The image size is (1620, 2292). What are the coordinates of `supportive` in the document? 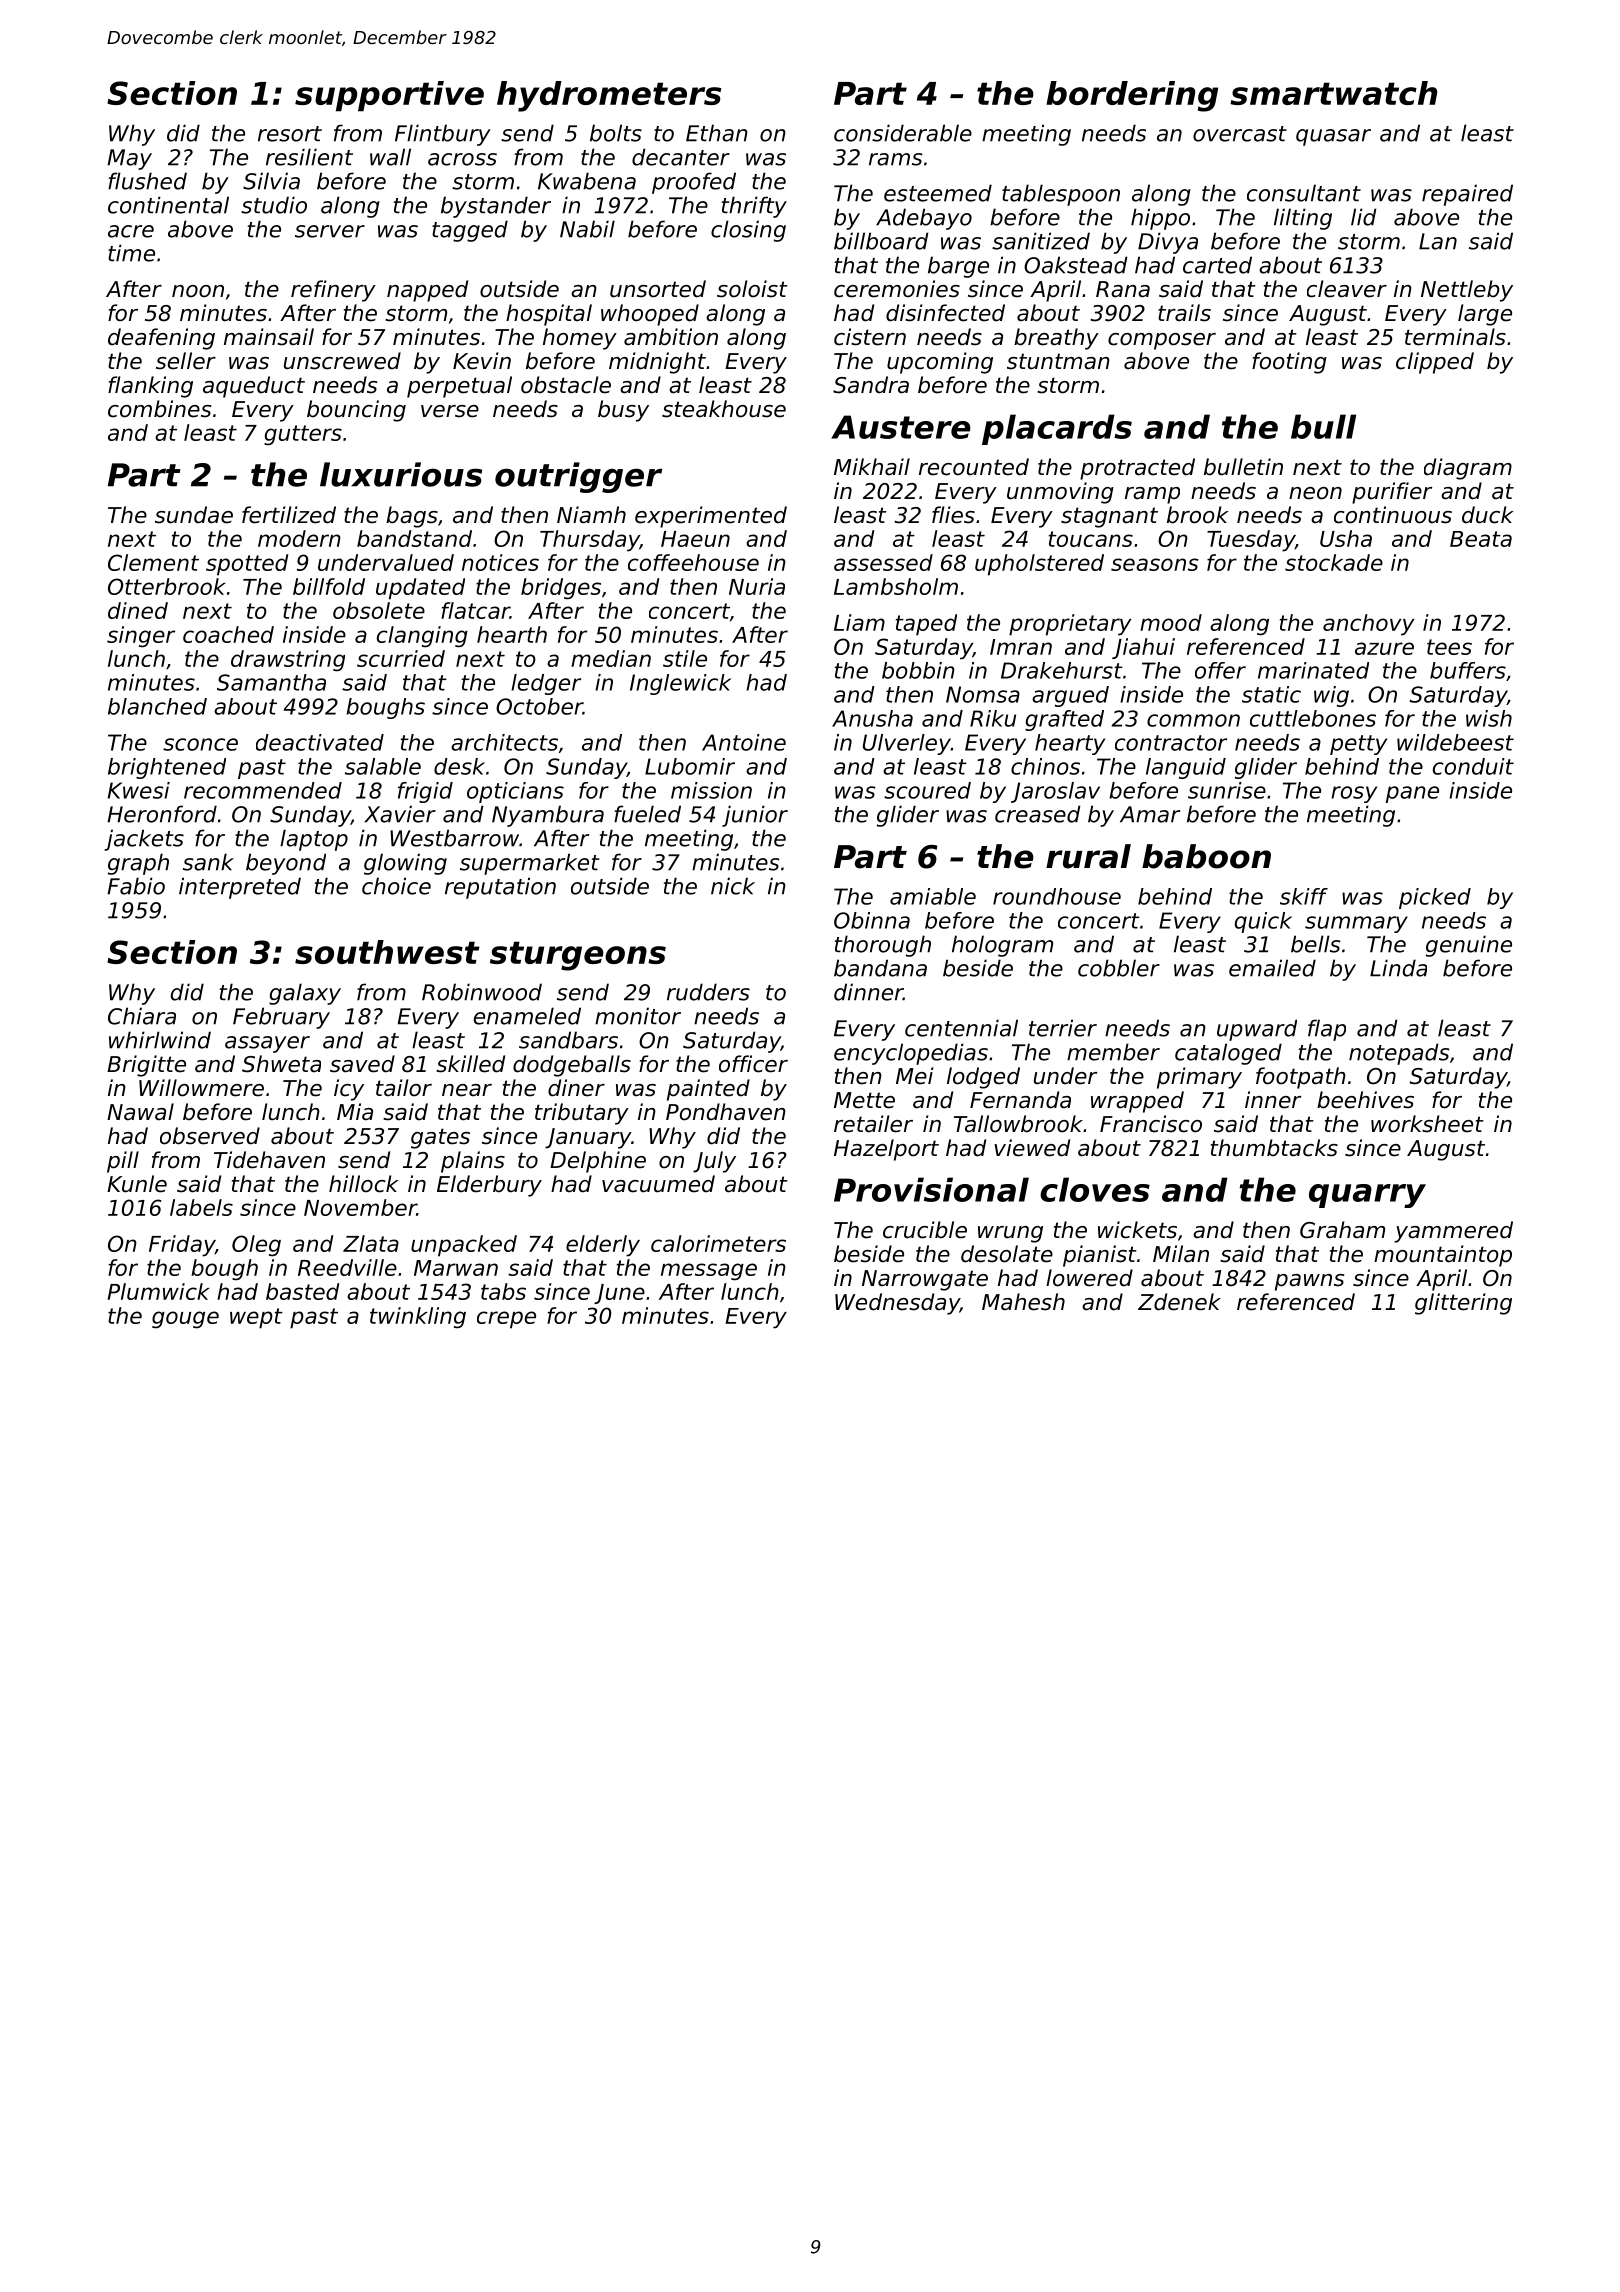 It's located at (389, 96).
